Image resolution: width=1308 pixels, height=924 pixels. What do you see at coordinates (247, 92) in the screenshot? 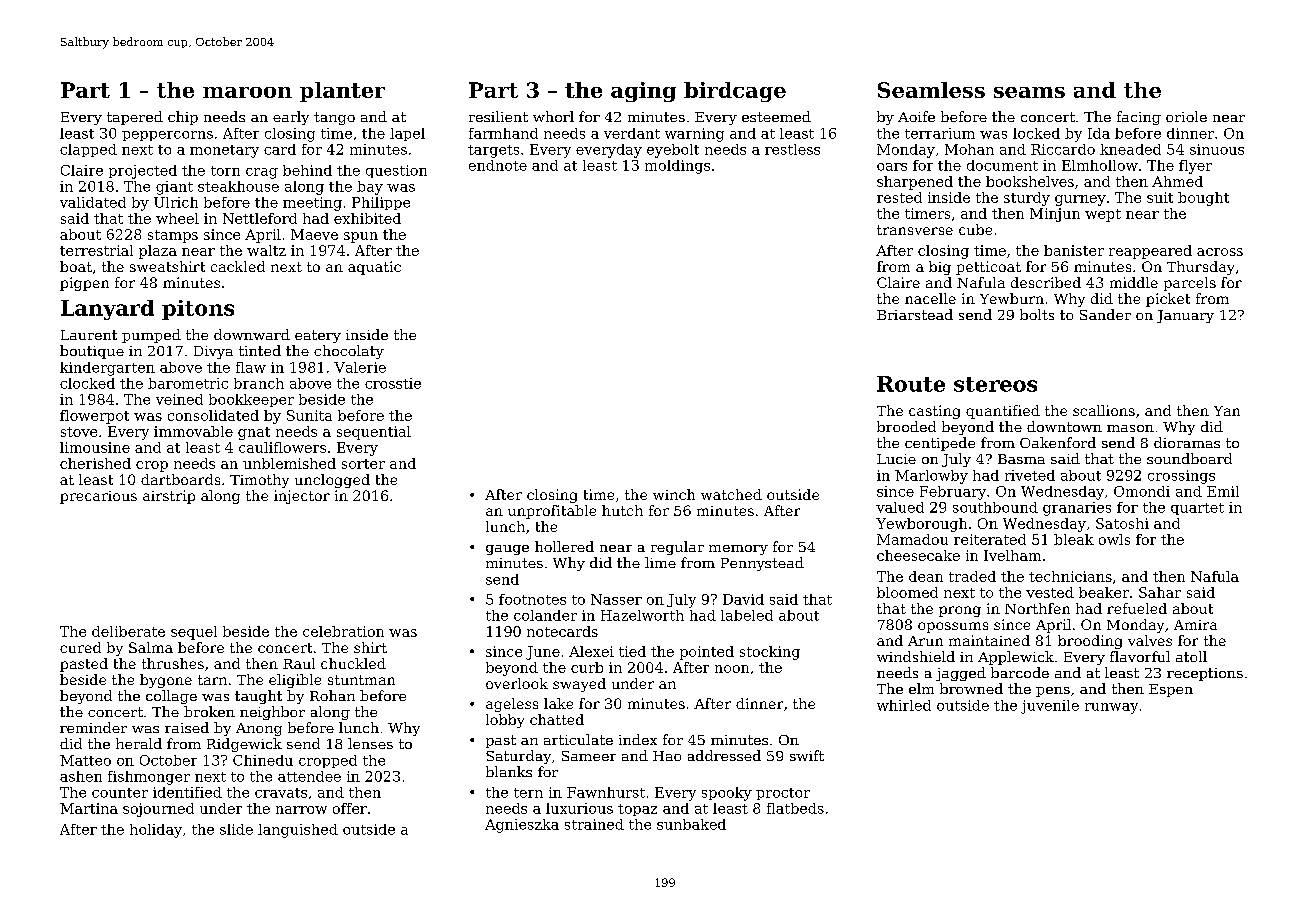
I see `maroon` at bounding box center [247, 92].
